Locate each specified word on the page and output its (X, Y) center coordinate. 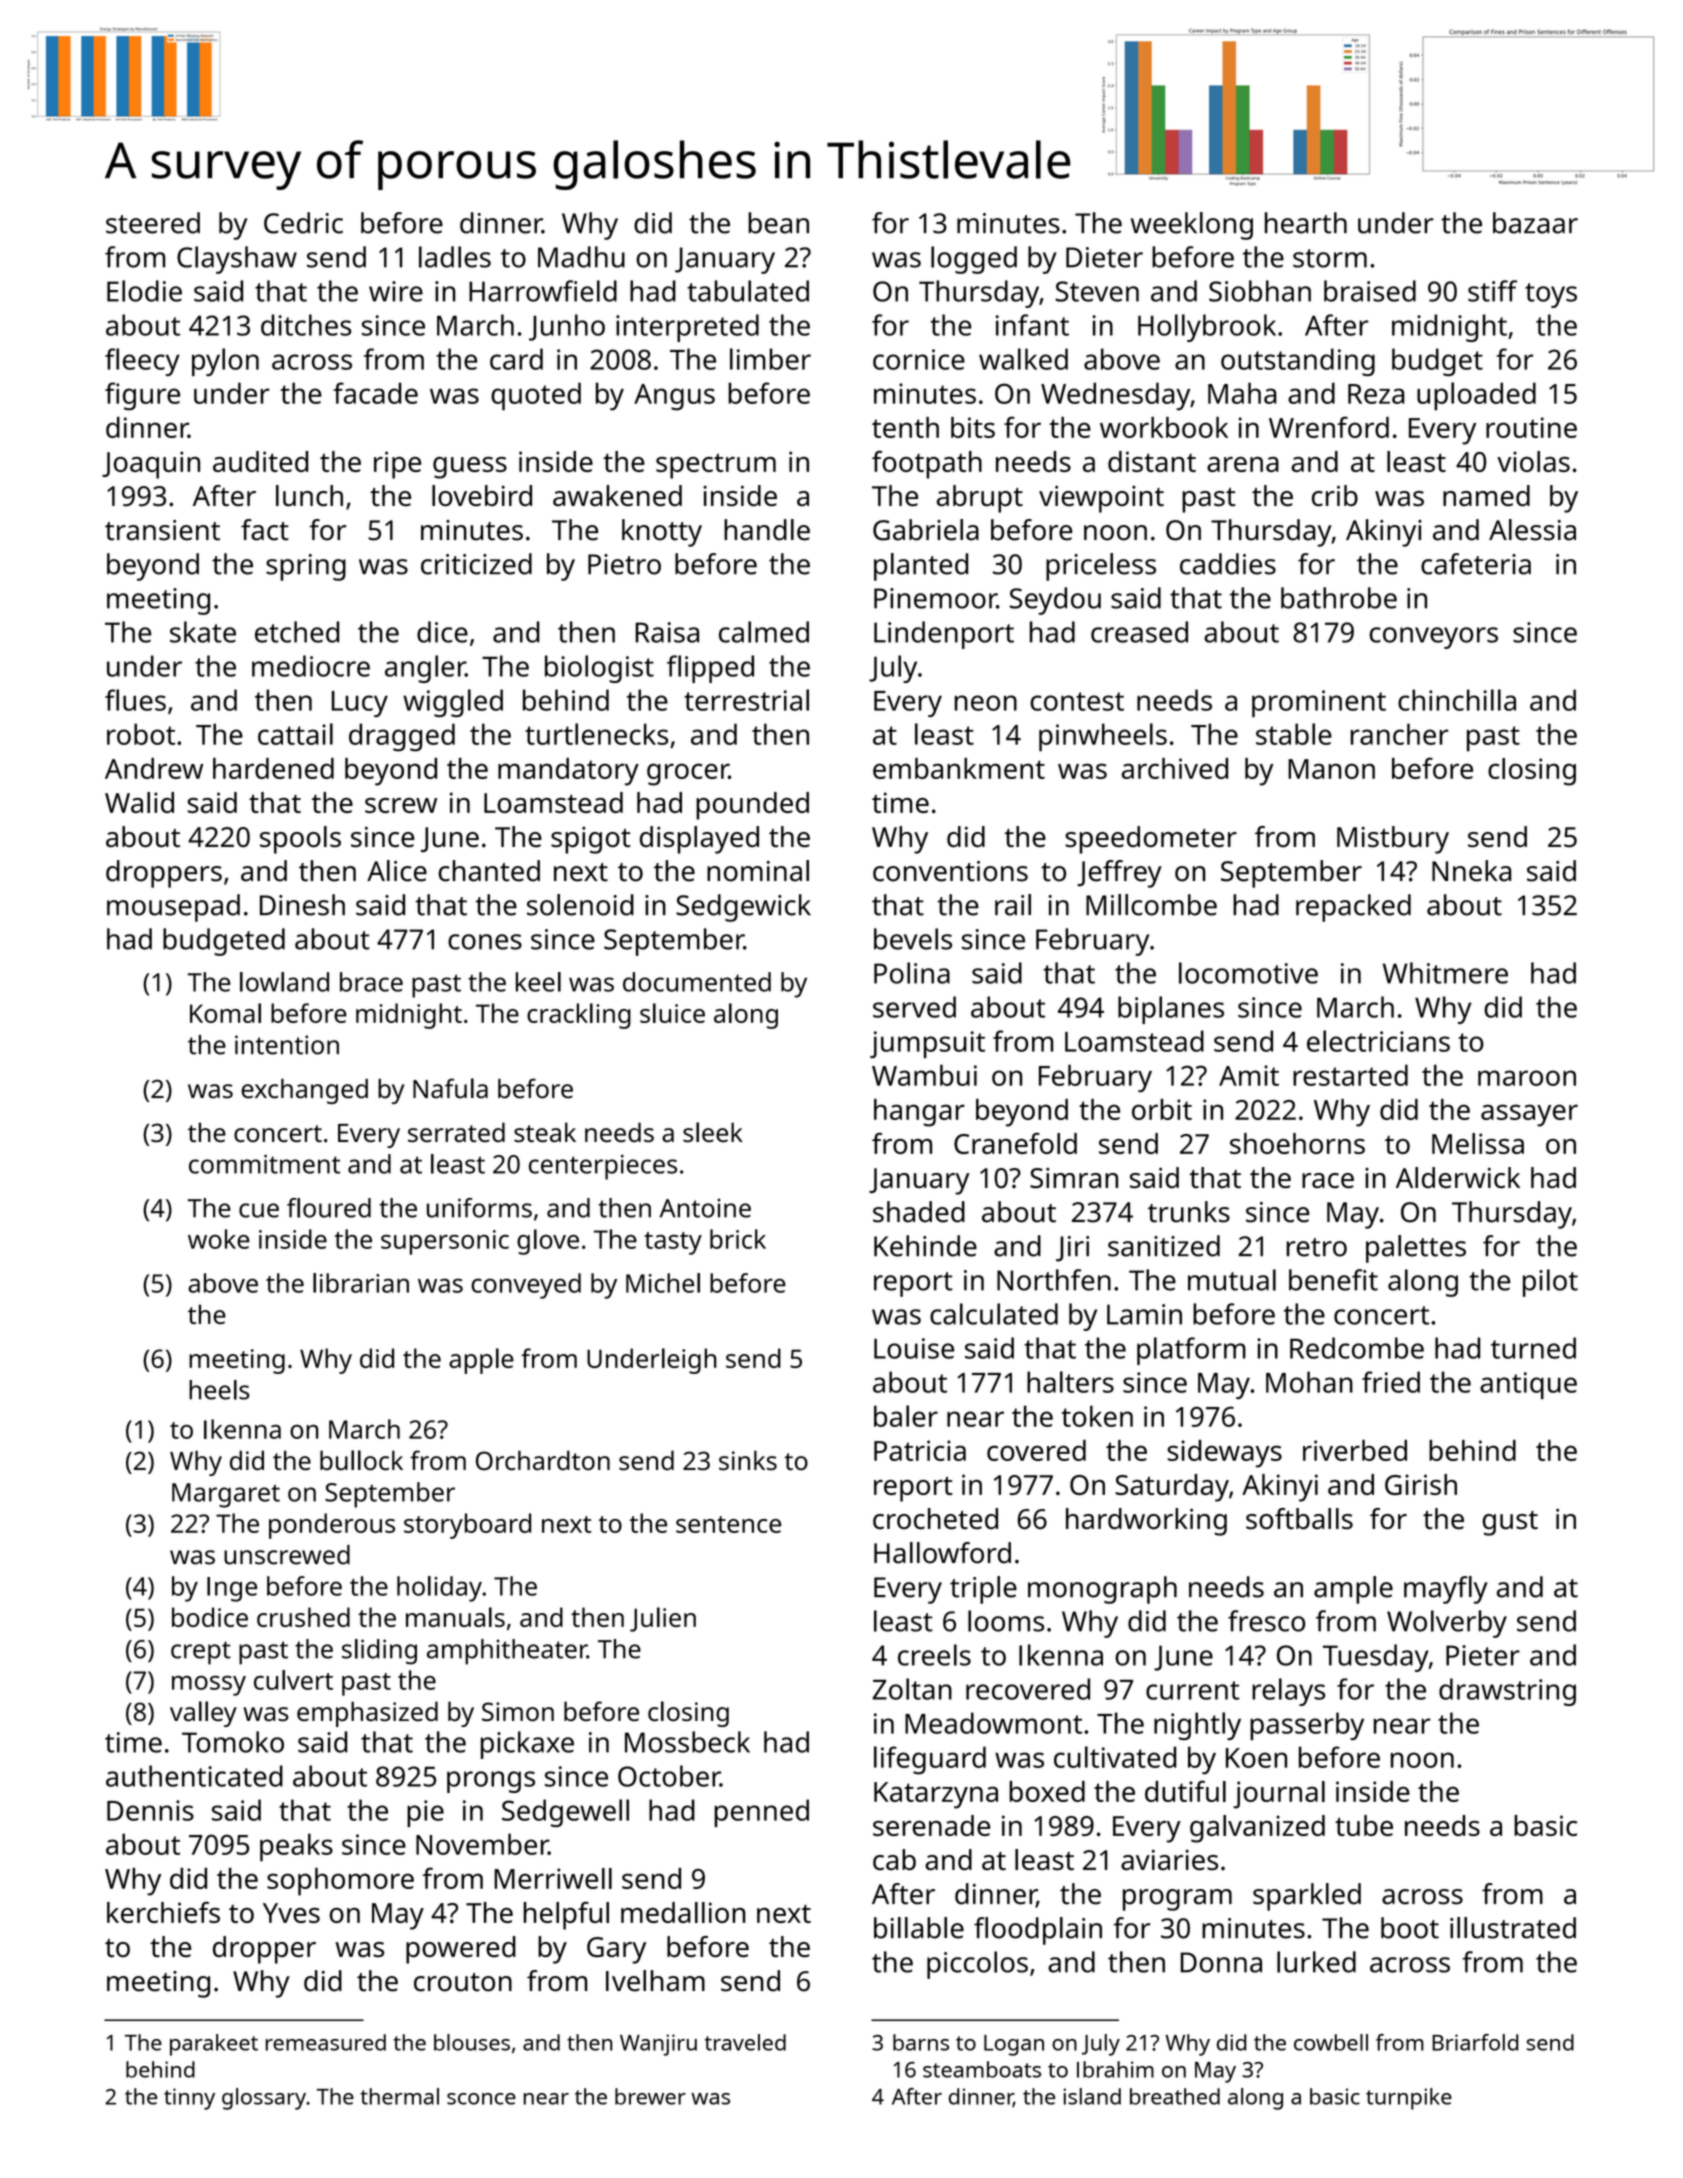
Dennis (150, 1810)
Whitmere (1445, 973)
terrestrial (746, 700)
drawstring (1507, 1692)
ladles (455, 257)
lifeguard (930, 1760)
